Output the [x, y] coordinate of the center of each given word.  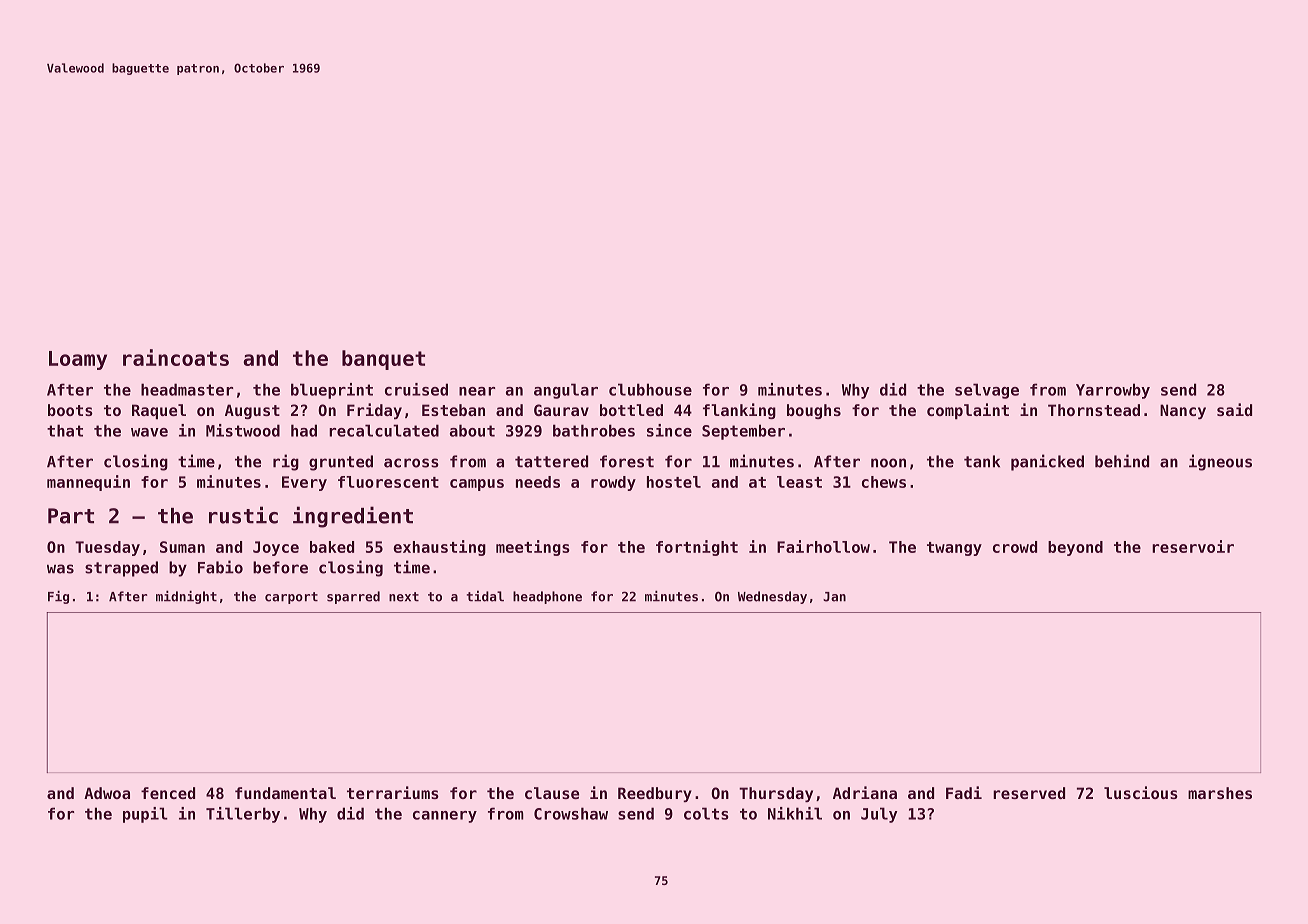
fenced [168, 793]
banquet [383, 360]
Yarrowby [1113, 391]
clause [552, 793]
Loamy [78, 360]
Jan [834, 597]
